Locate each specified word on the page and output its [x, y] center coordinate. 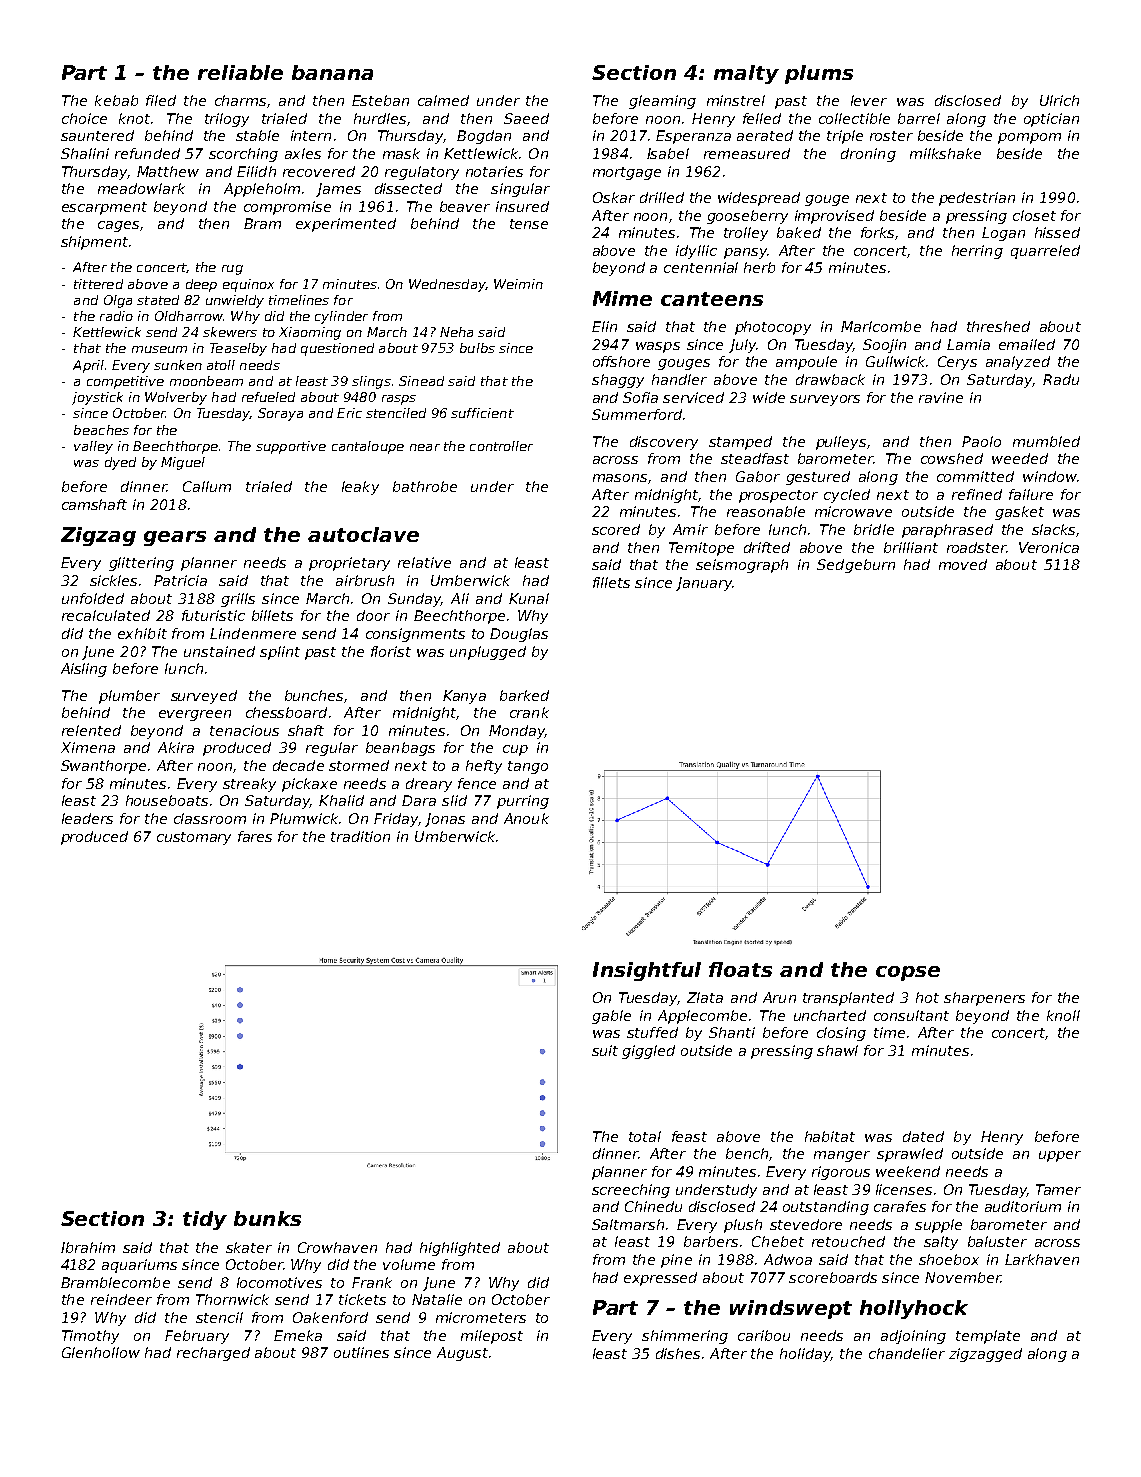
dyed [120, 463]
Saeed [526, 118]
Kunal [529, 598]
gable [611, 1017]
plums [819, 74]
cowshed [952, 458]
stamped [740, 443]
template [988, 1337]
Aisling [84, 670]
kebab [116, 100]
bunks [267, 1218]
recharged [213, 1354]
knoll [1063, 1015]
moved [963, 564]
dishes [678, 1353]
